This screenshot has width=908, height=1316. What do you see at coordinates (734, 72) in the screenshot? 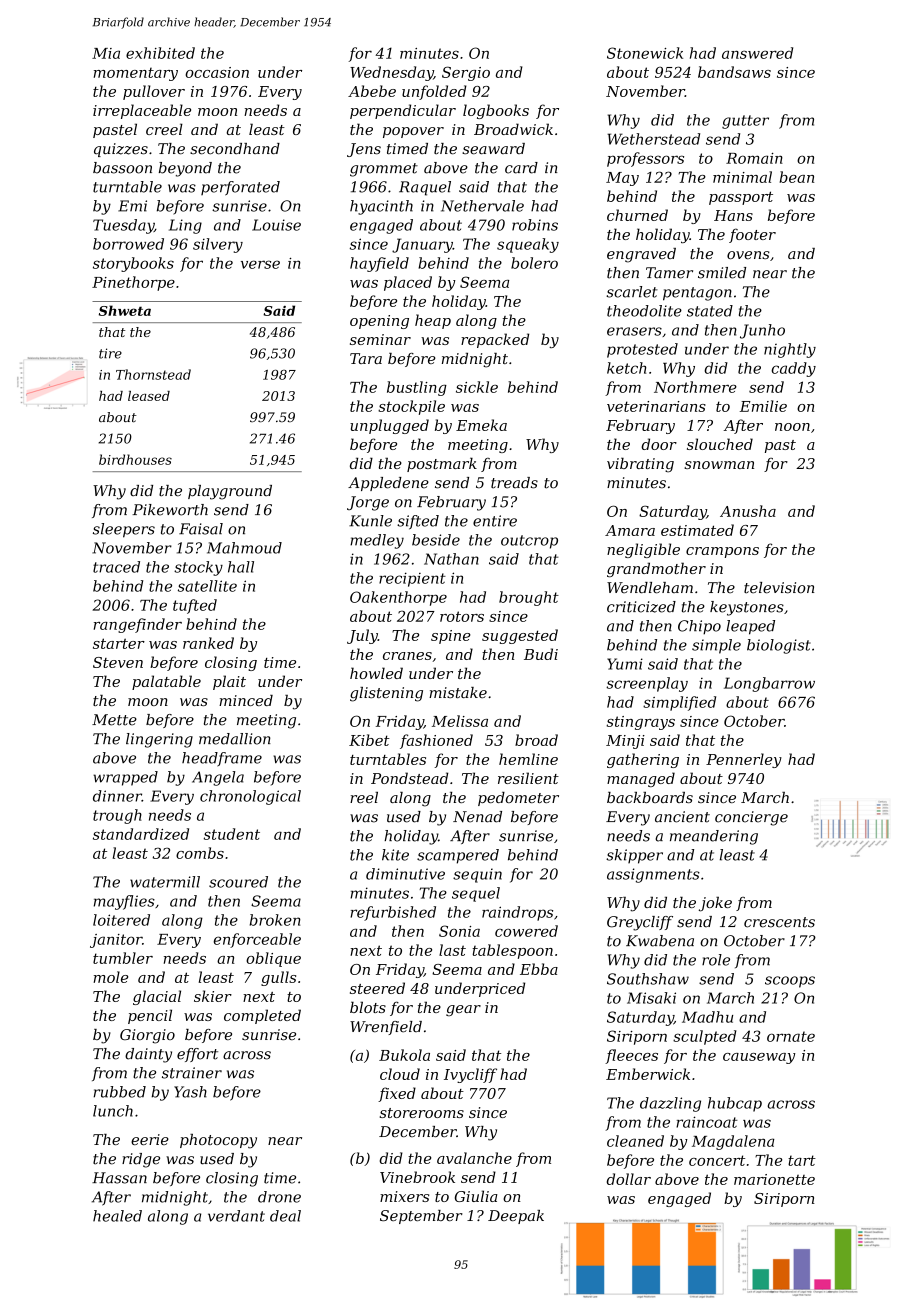
I see `bandsaws` at bounding box center [734, 72].
